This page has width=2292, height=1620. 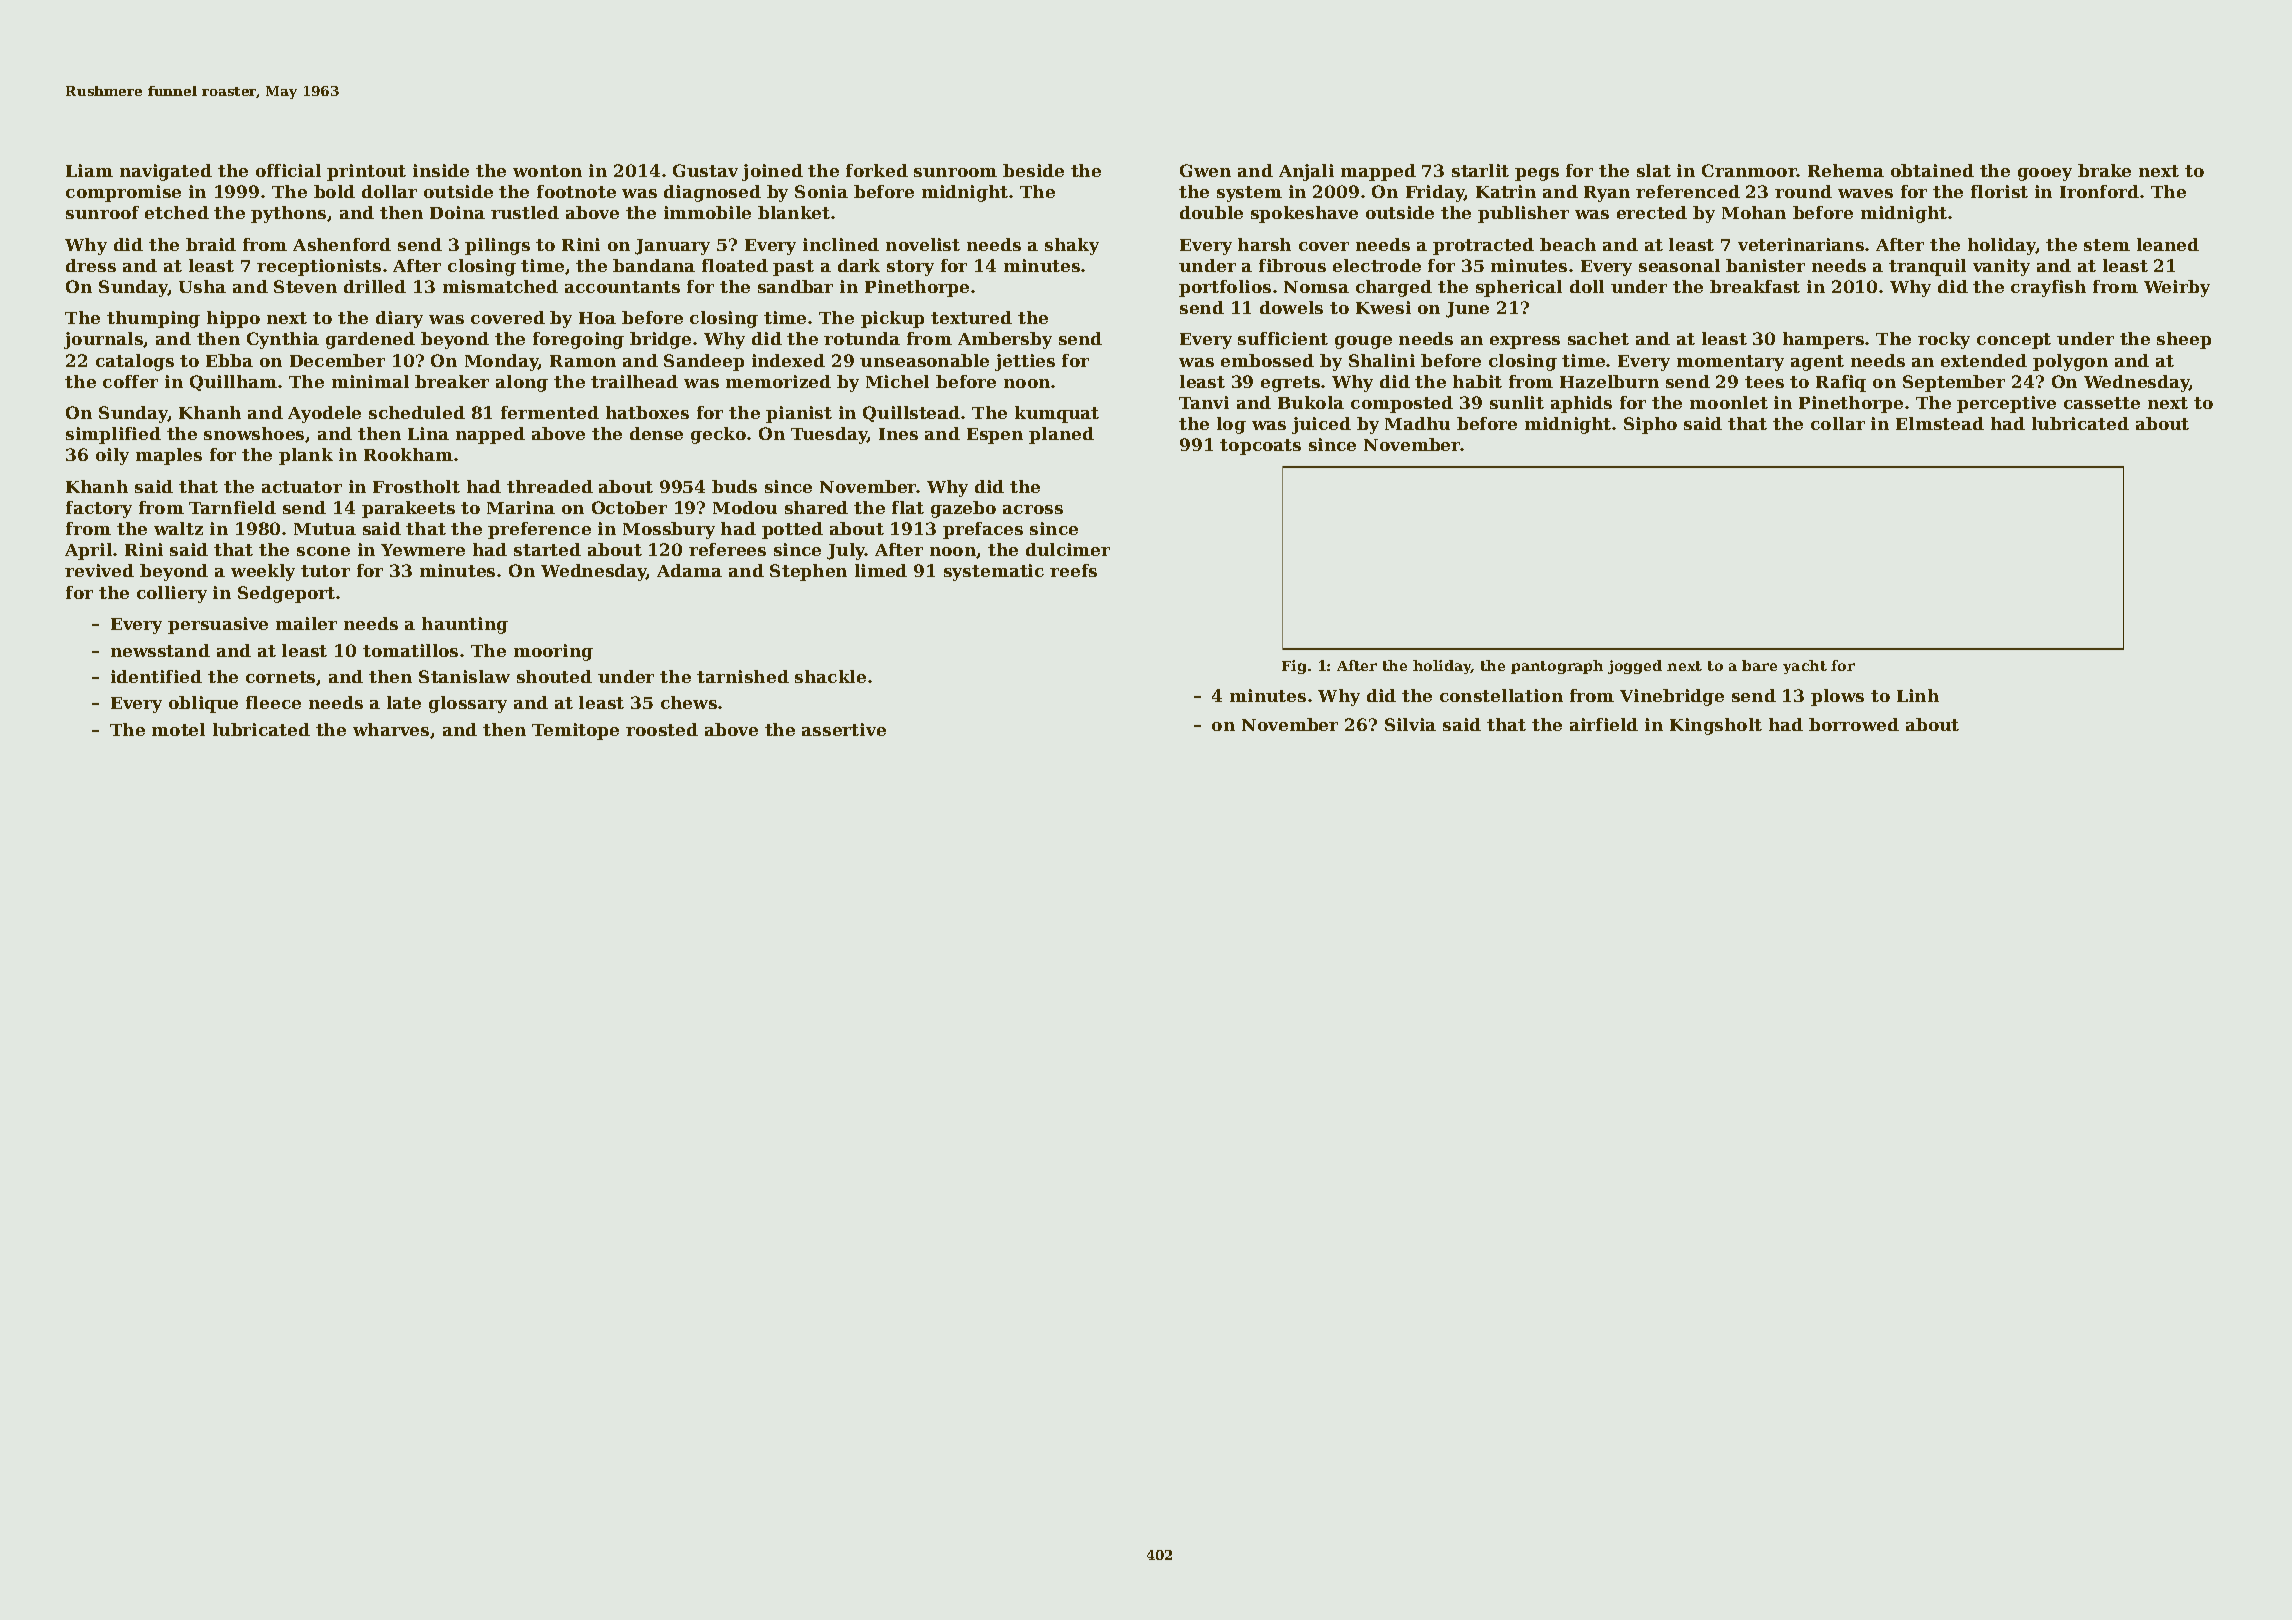 I want to click on Sipho, so click(x=1650, y=425).
